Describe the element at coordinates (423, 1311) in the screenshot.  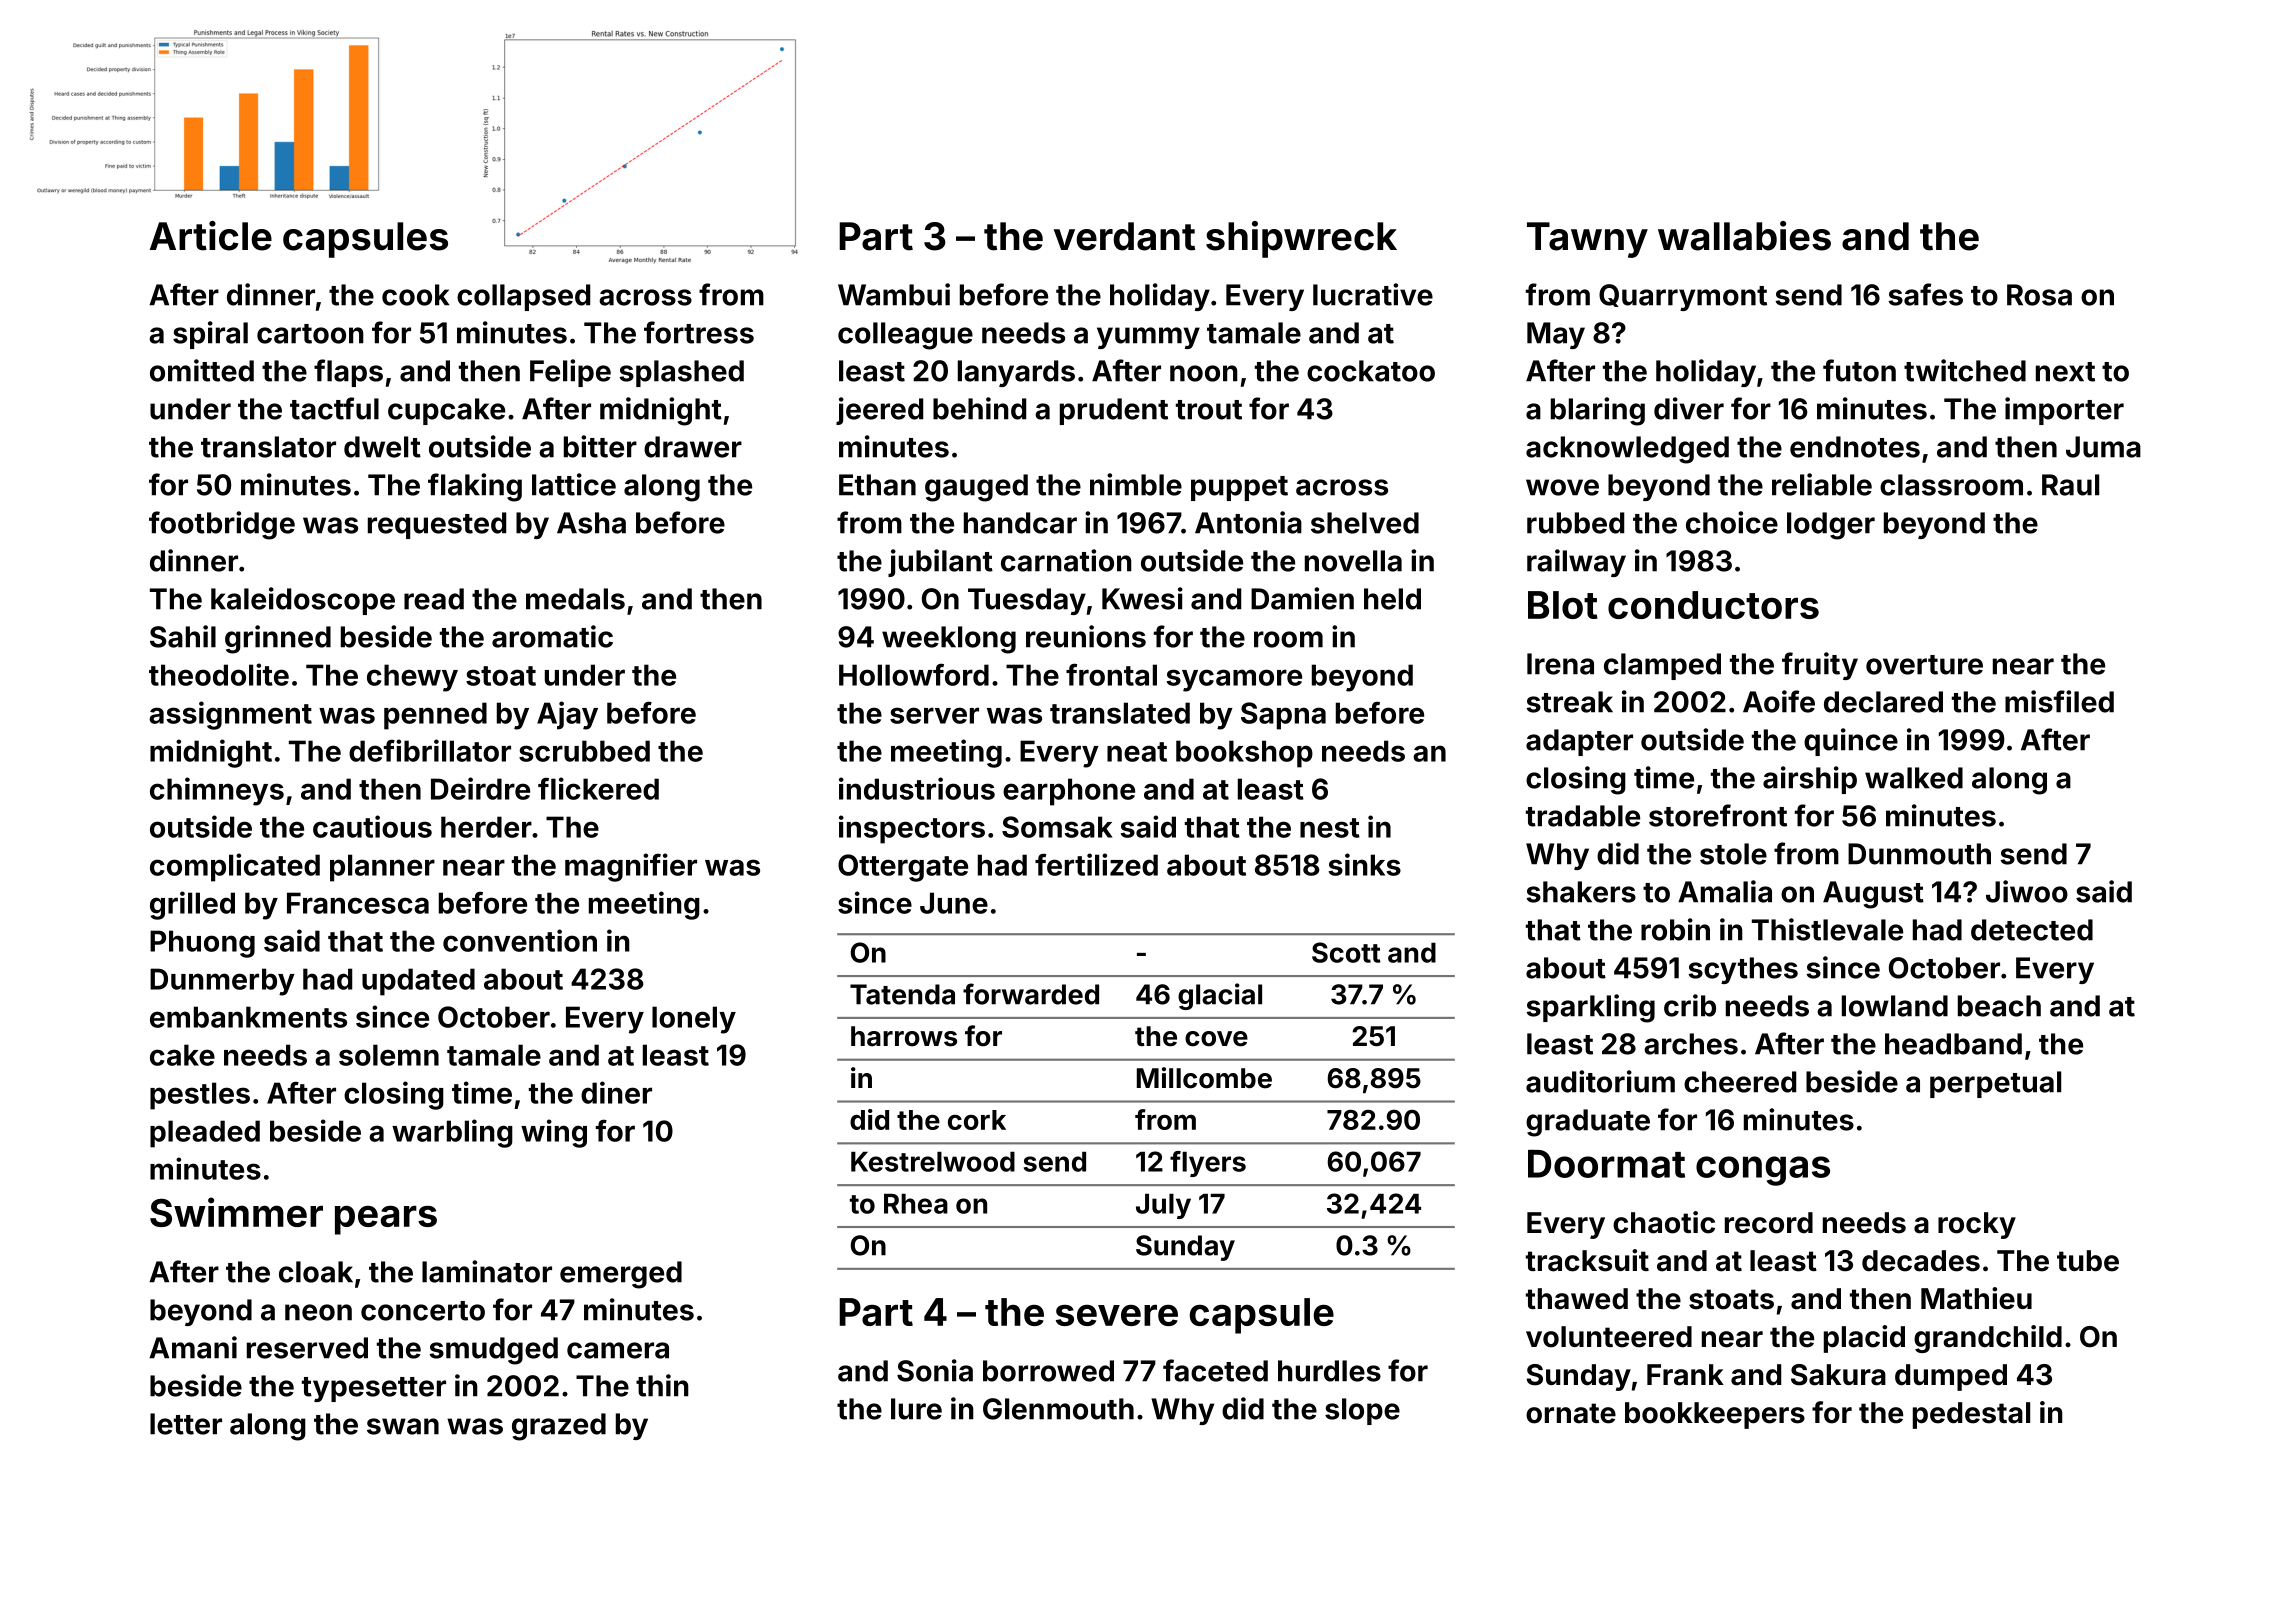
I see `concerto` at that location.
